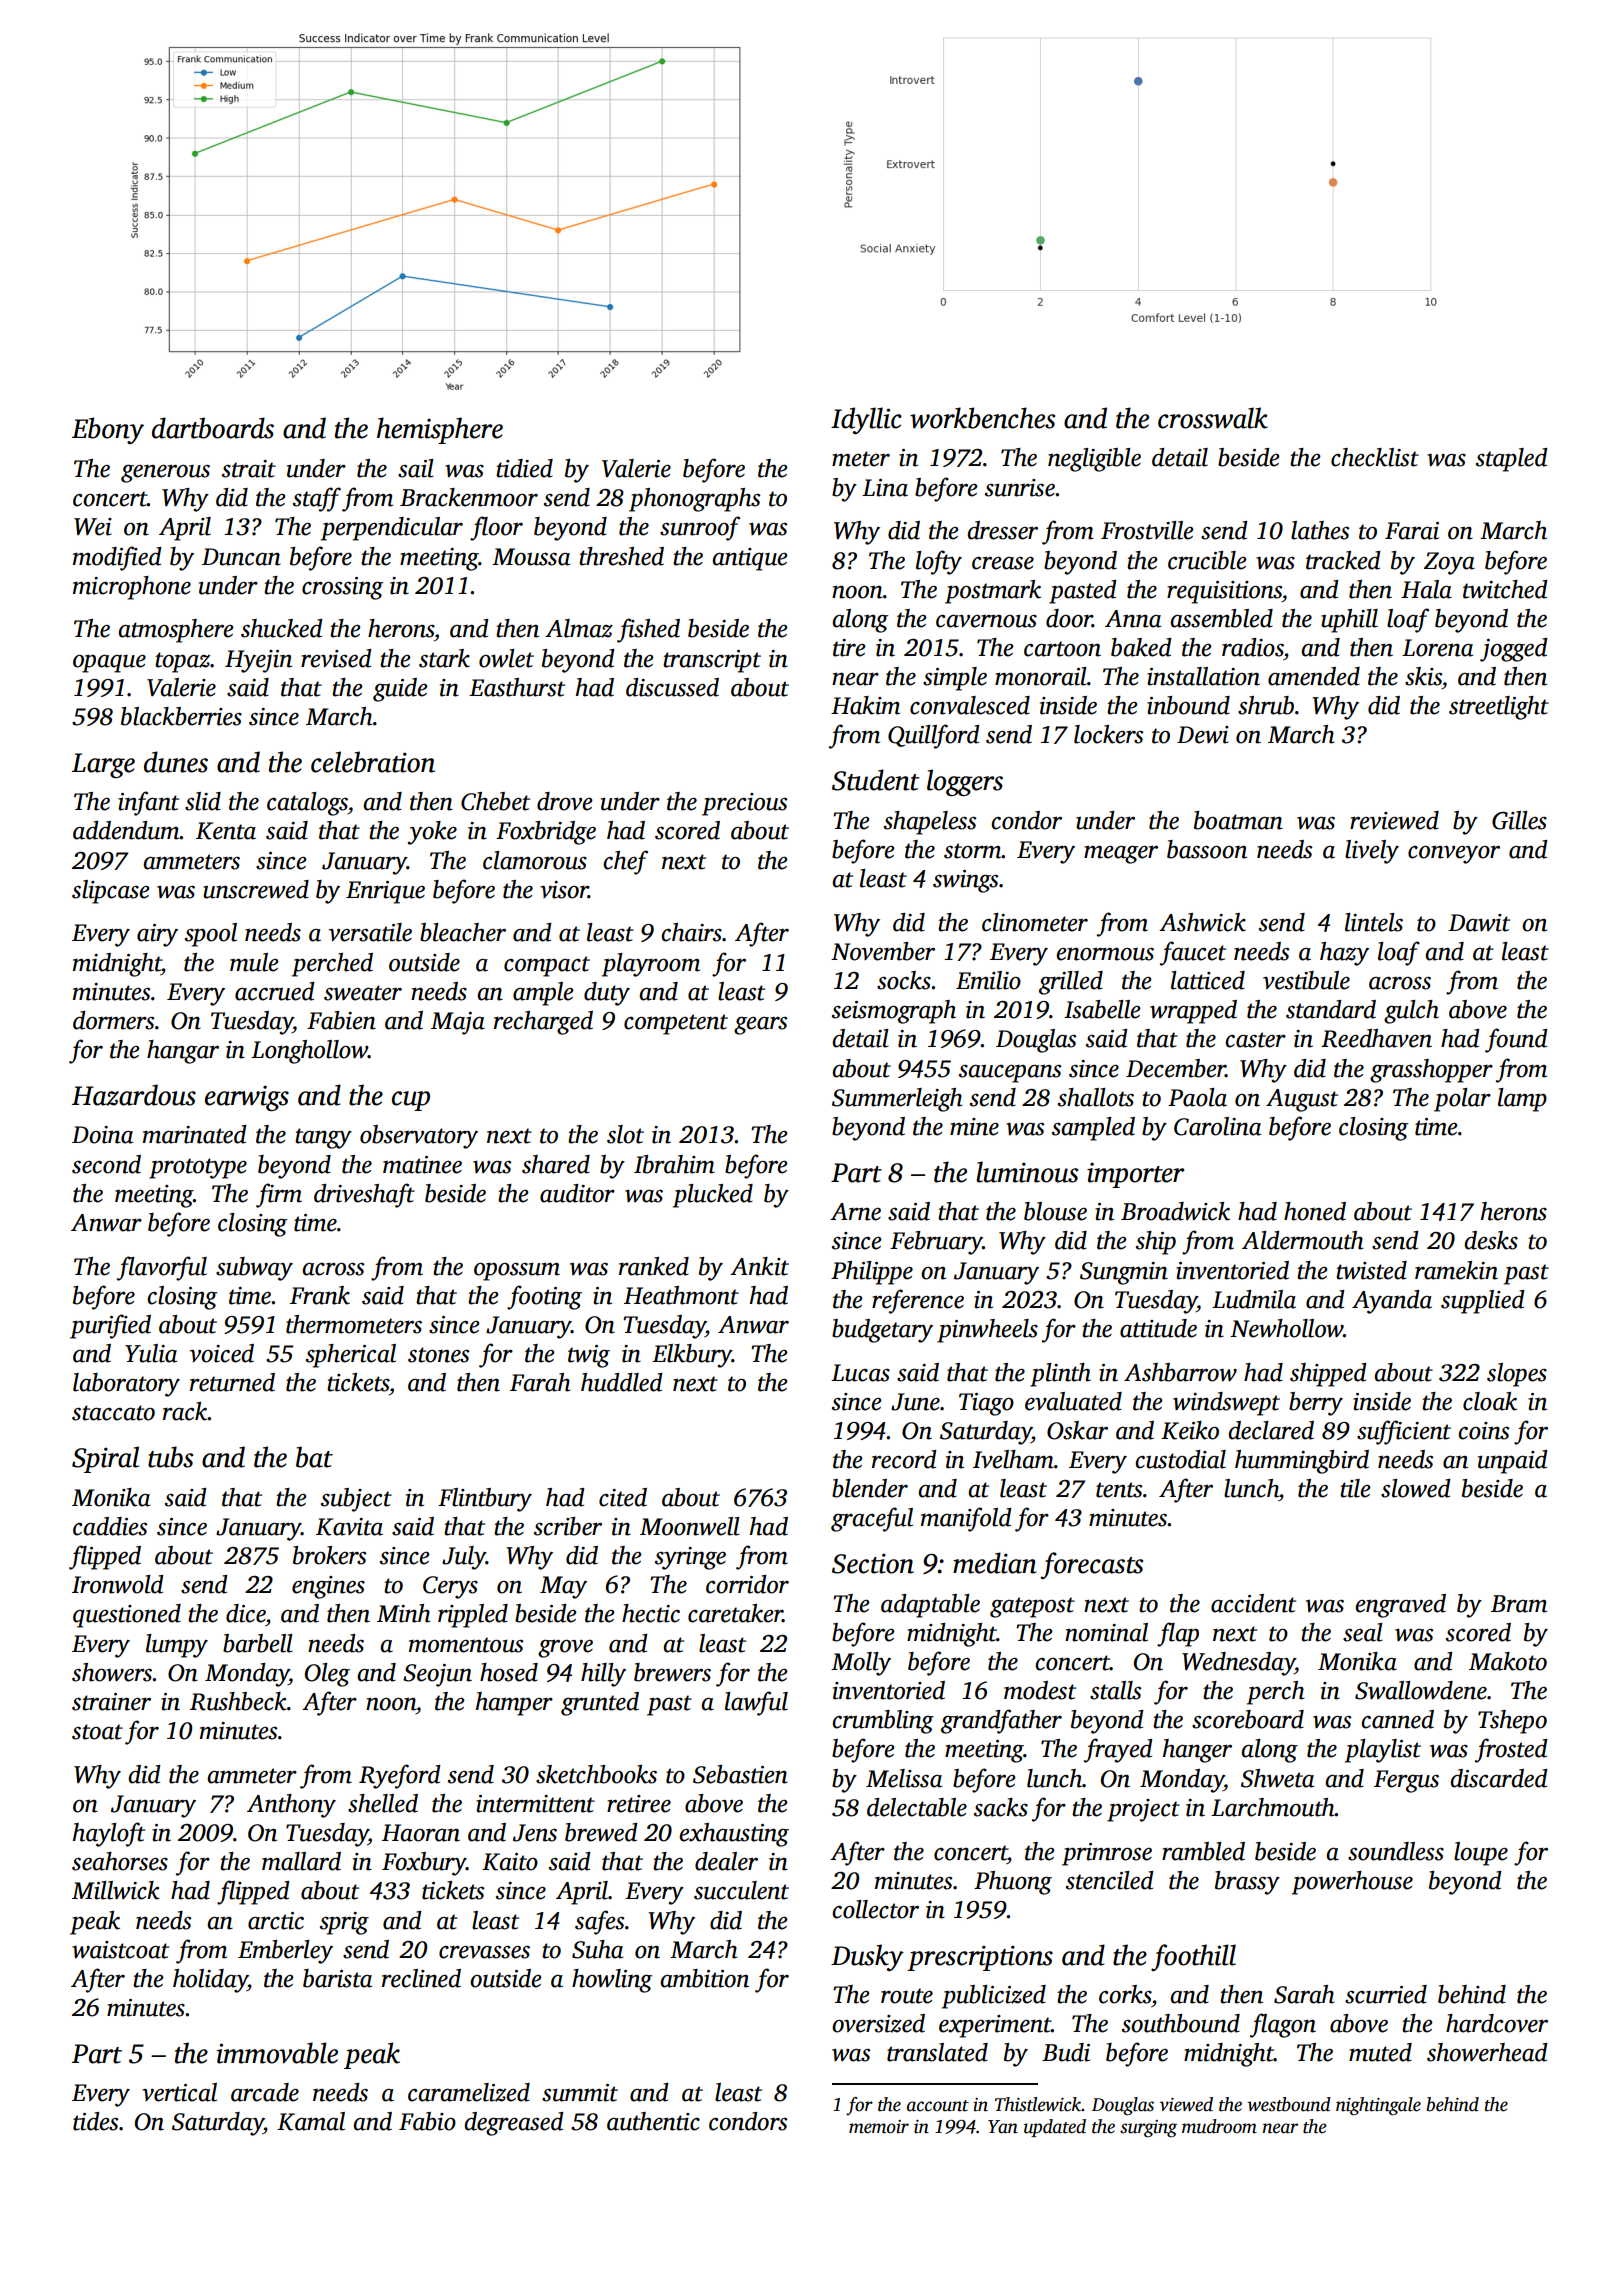  What do you see at coordinates (392, 529) in the image?
I see `perpendicular` at bounding box center [392, 529].
